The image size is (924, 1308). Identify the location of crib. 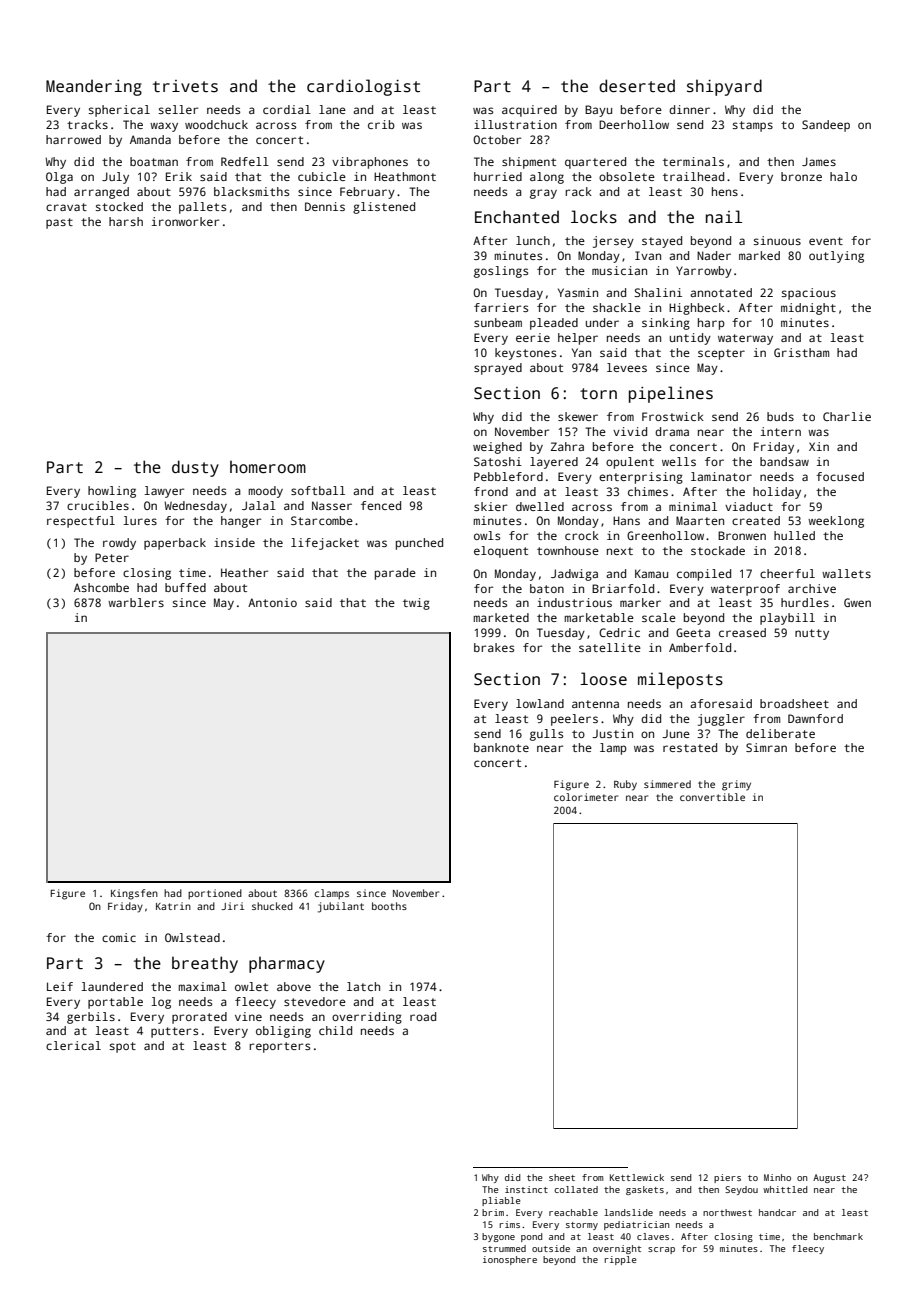
(381, 124).
